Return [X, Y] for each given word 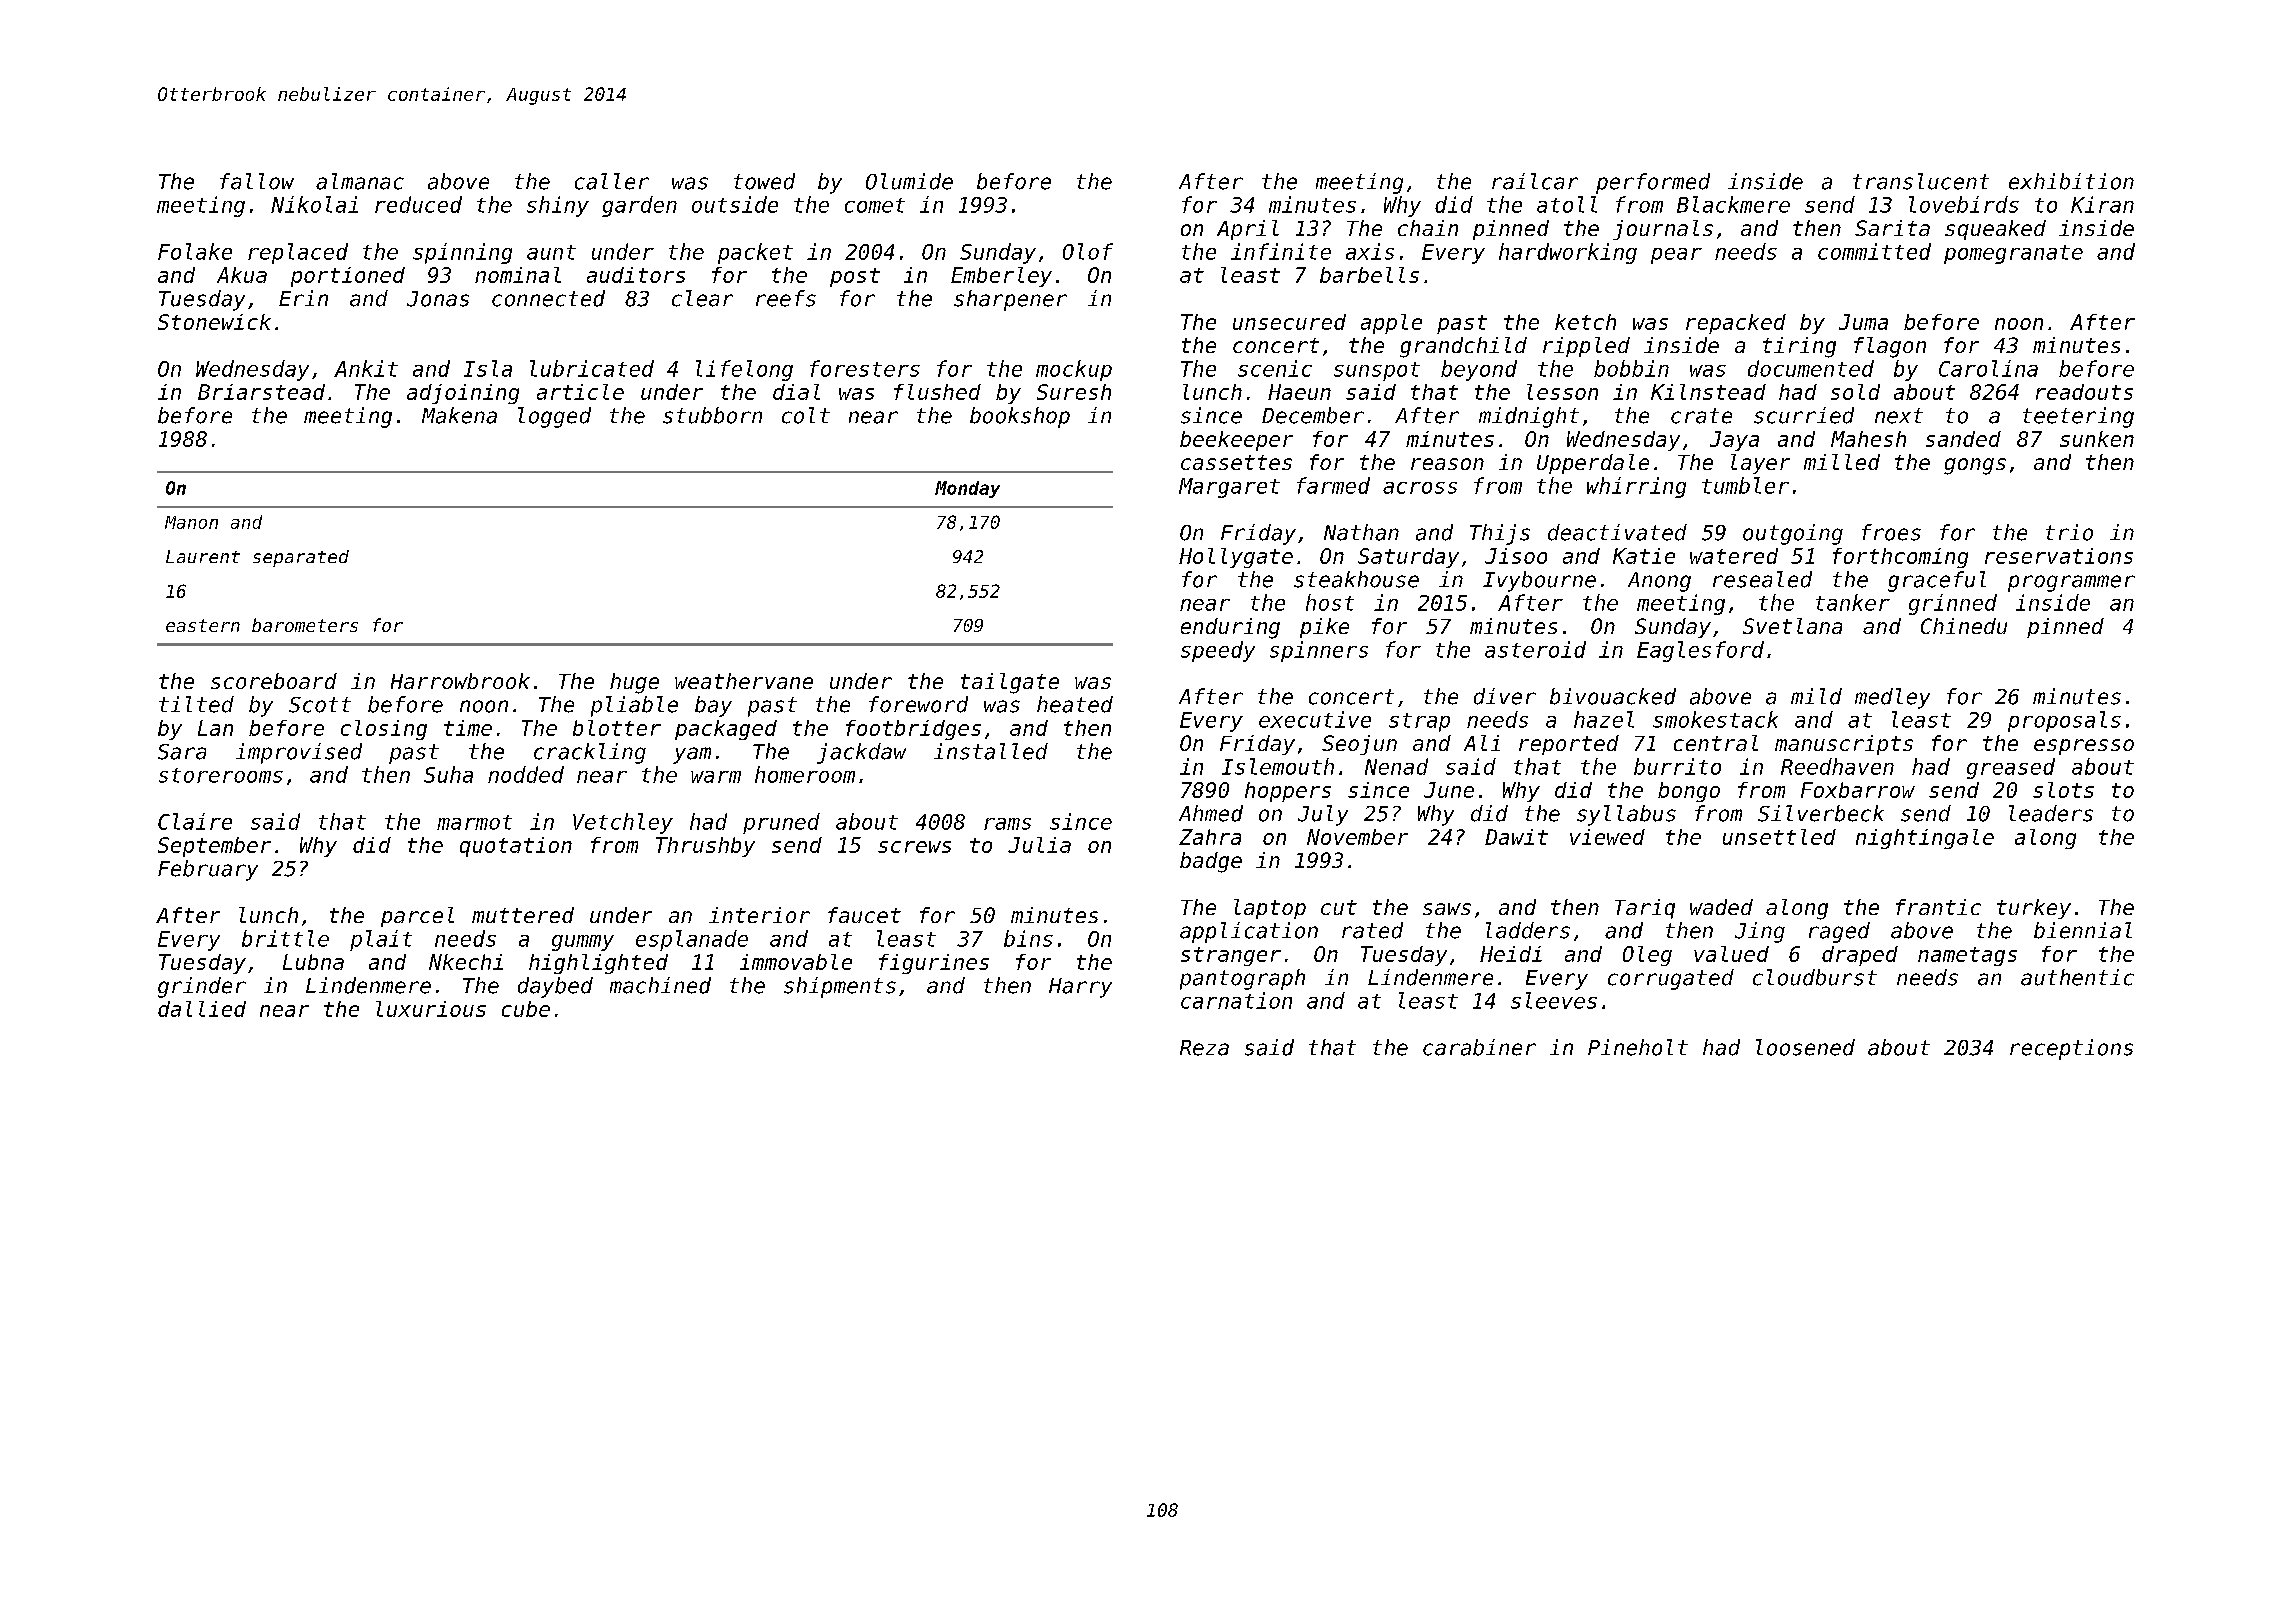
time [468, 728]
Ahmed [1211, 813]
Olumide [909, 181]
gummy [583, 943]
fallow [257, 181]
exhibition [2071, 181]
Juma [1863, 322]
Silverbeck [1821, 813]
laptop [1270, 909]
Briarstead [261, 392]
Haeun [1299, 392]
